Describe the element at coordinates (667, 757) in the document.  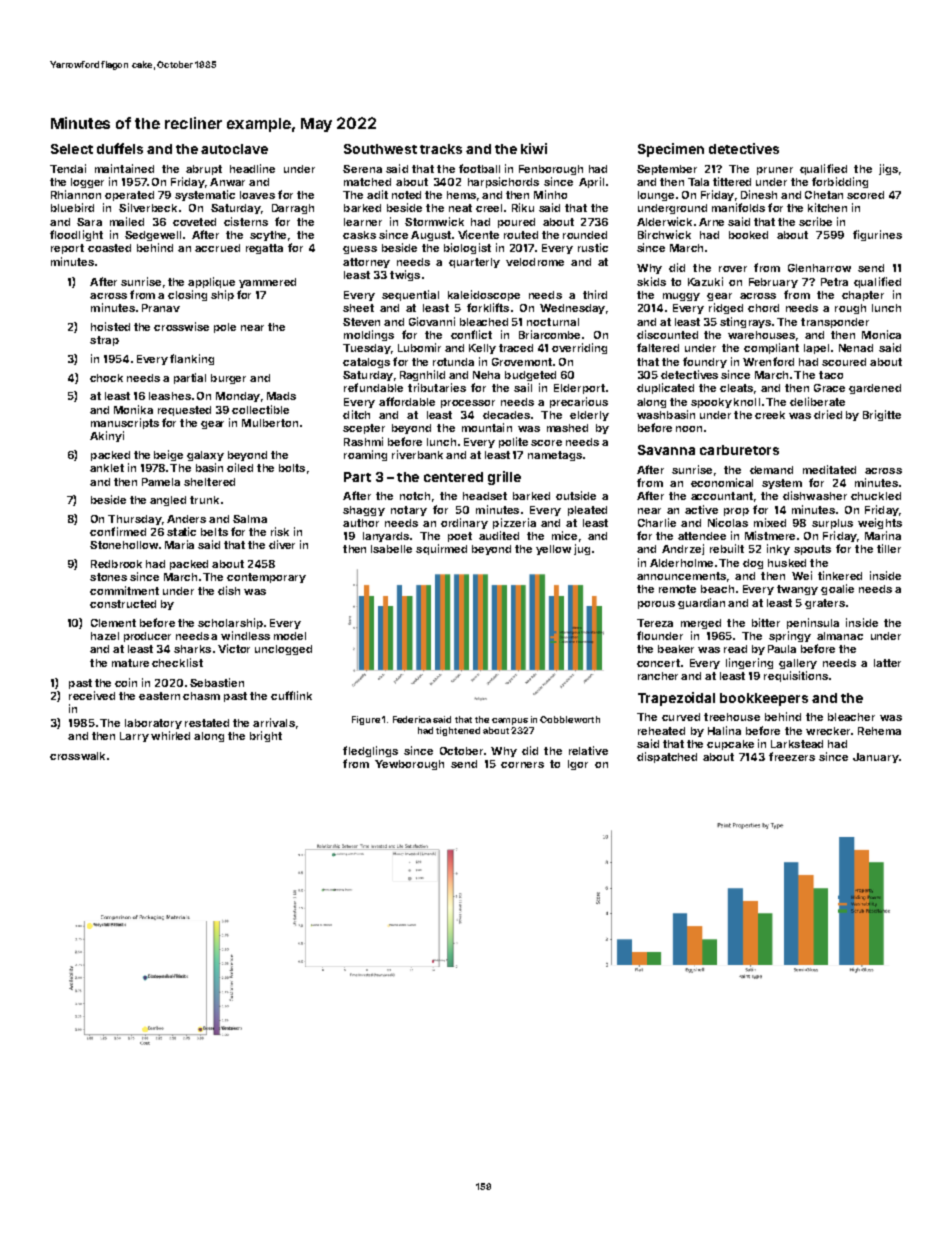
I see `dispatched` at that location.
